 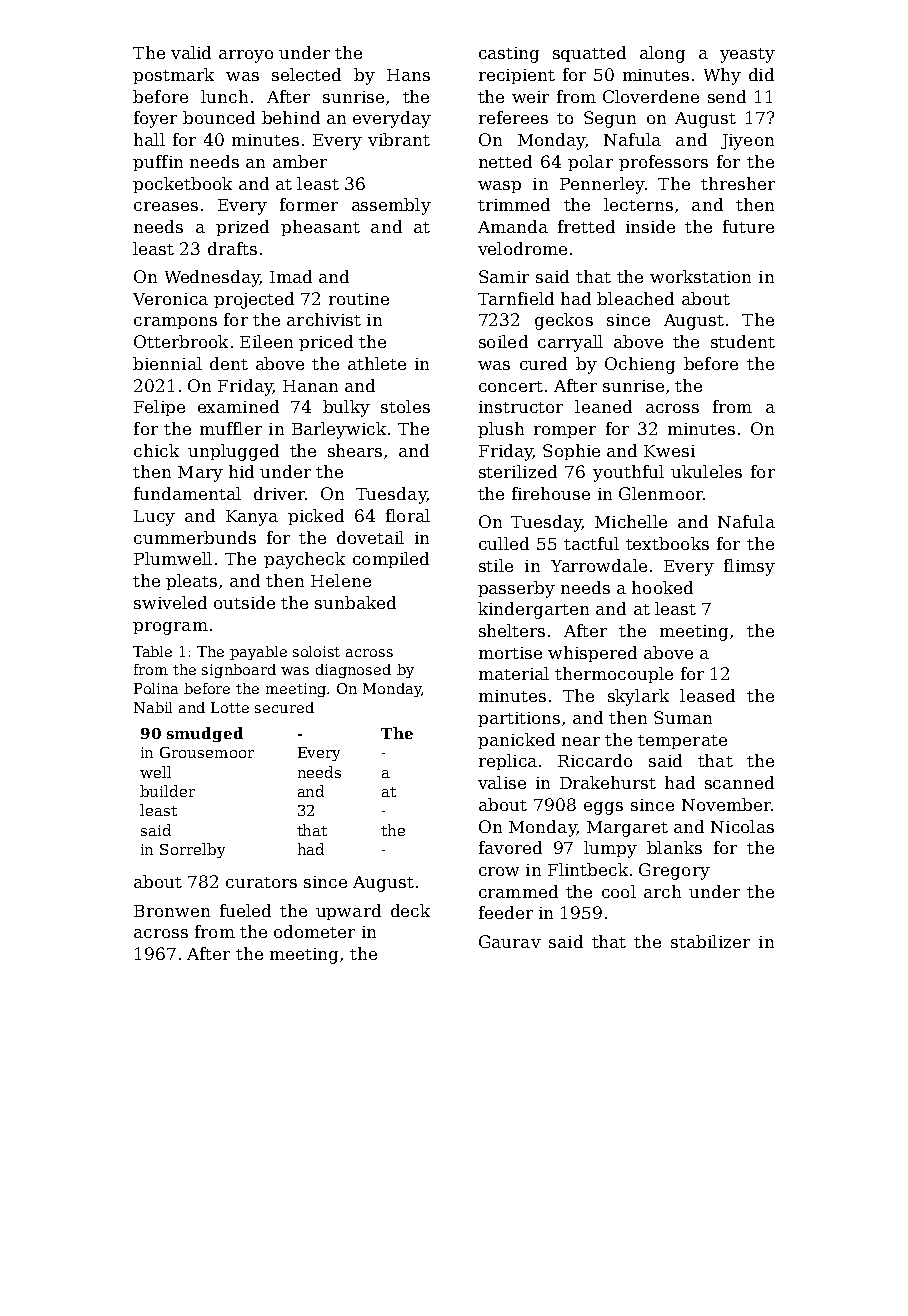 I want to click on payable, so click(x=258, y=653).
